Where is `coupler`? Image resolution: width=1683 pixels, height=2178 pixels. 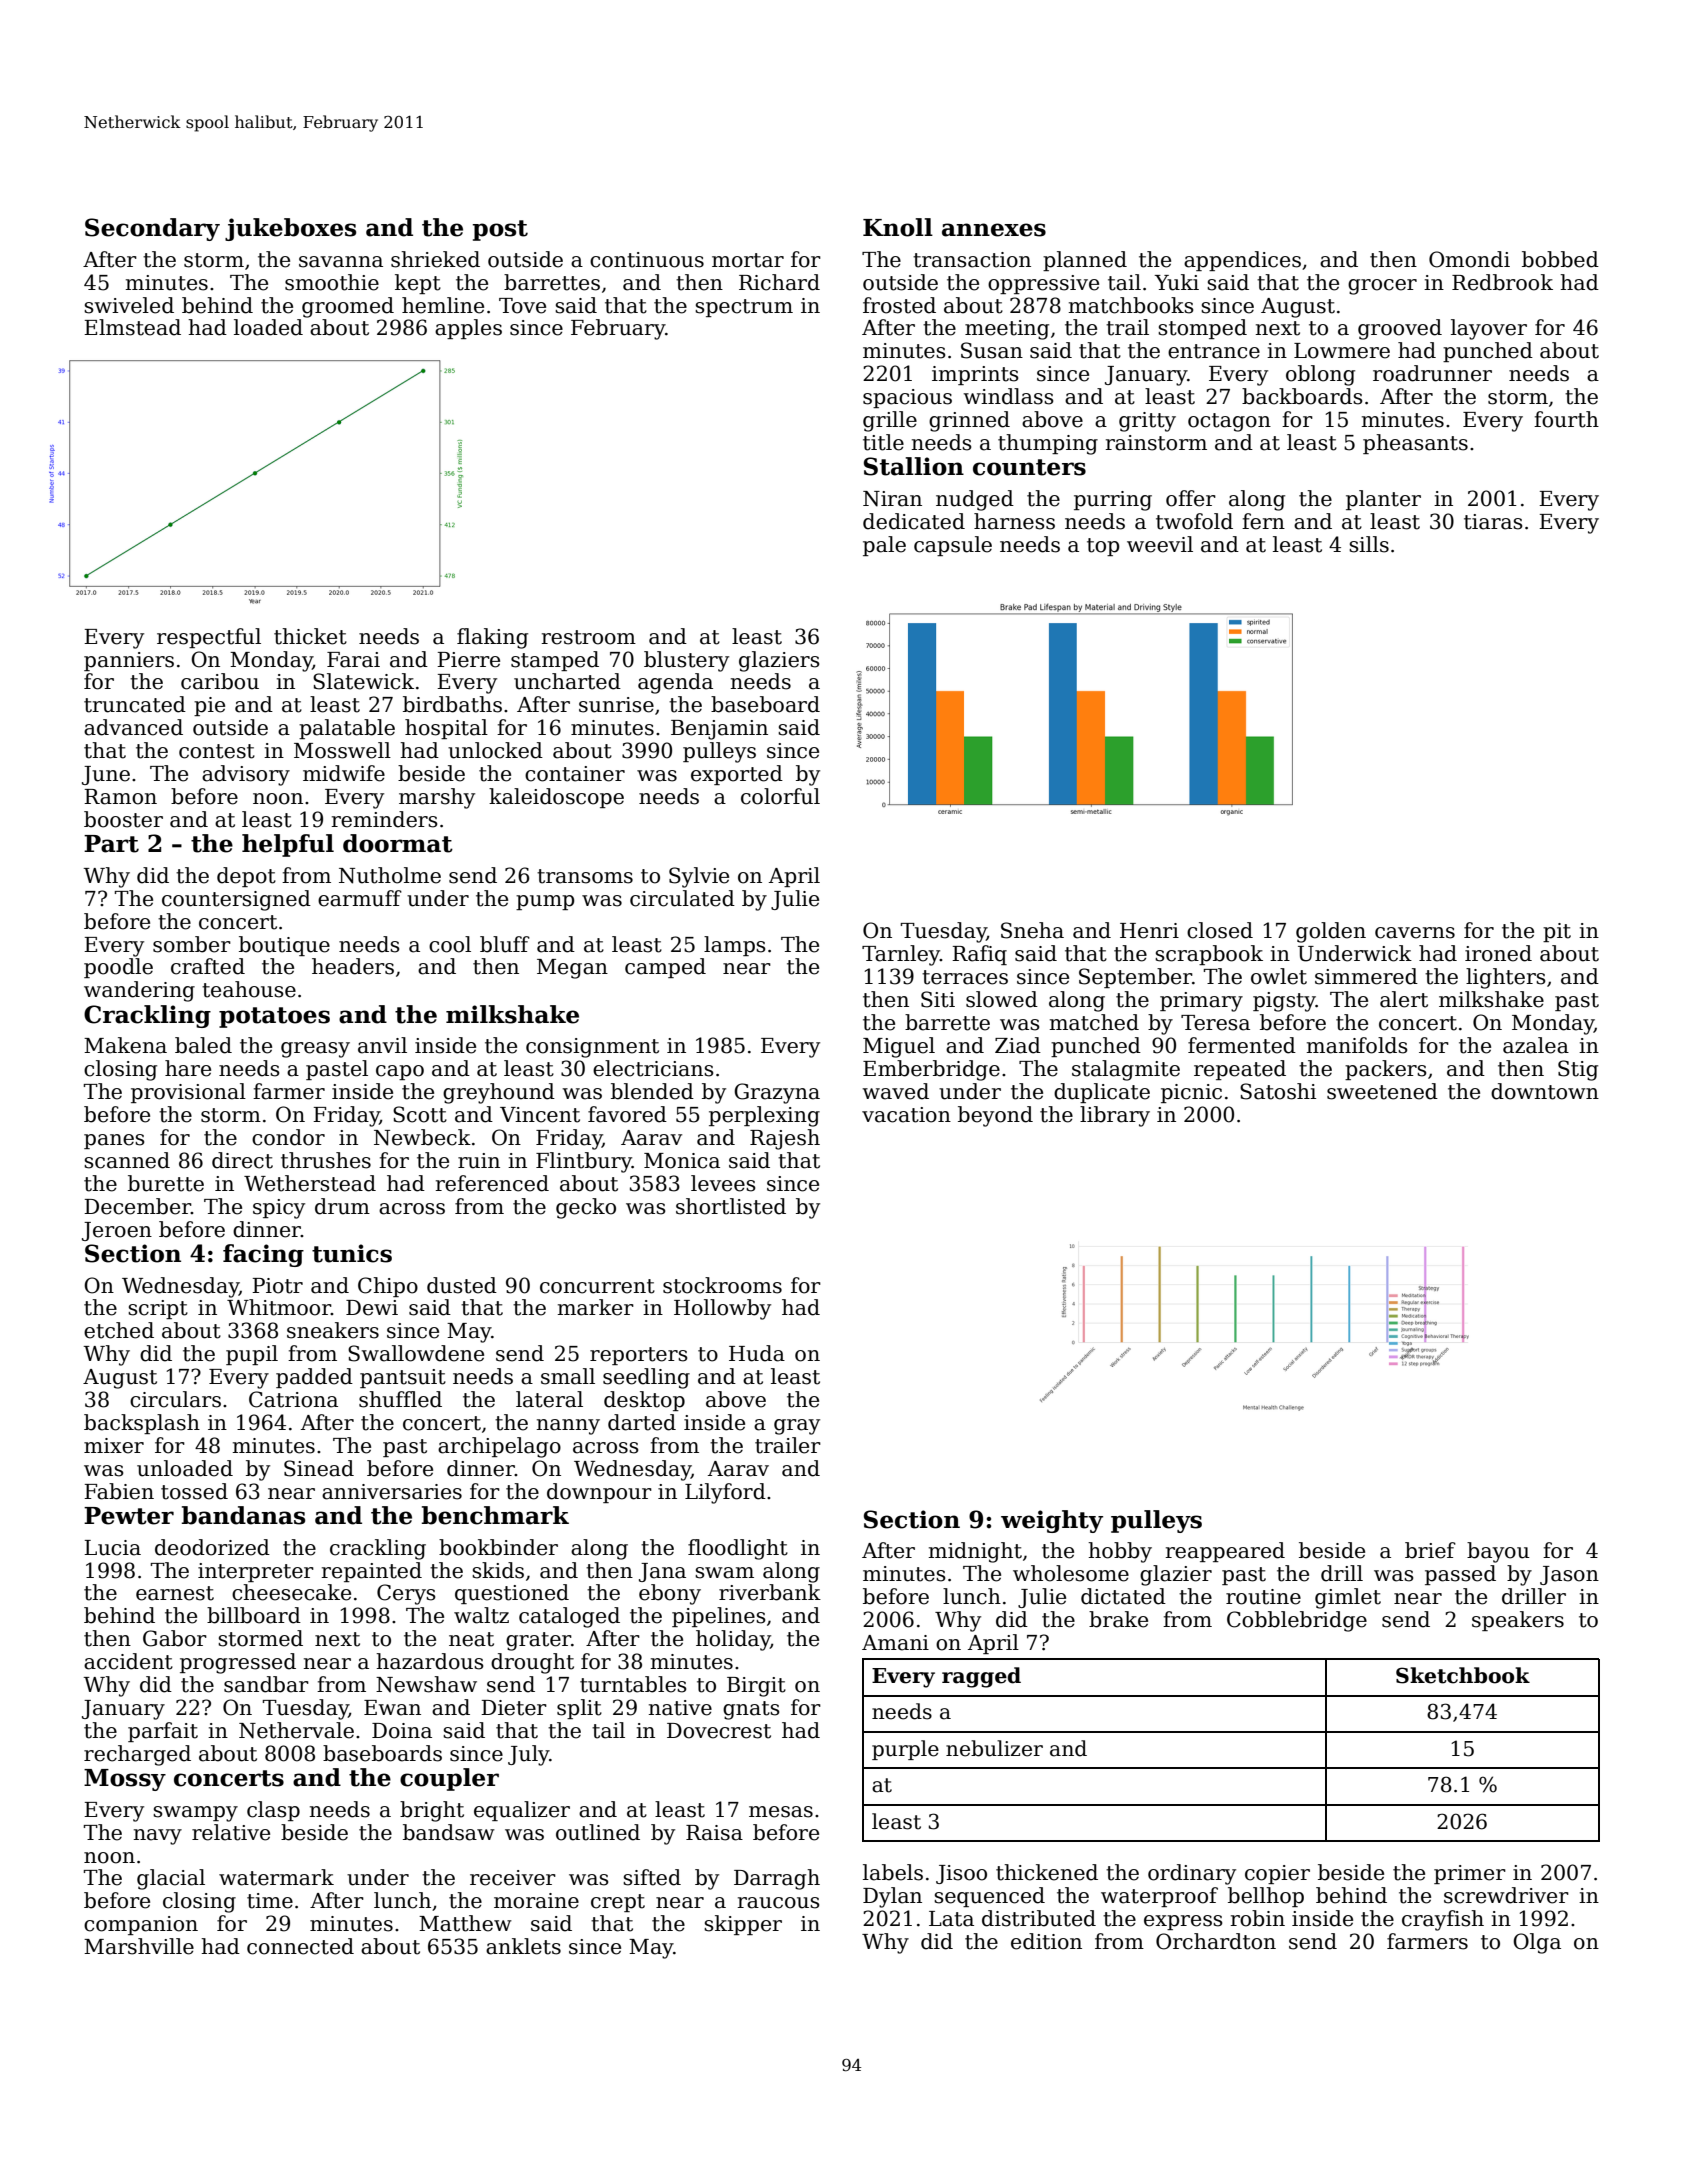 coupler is located at coordinates (449, 1779).
